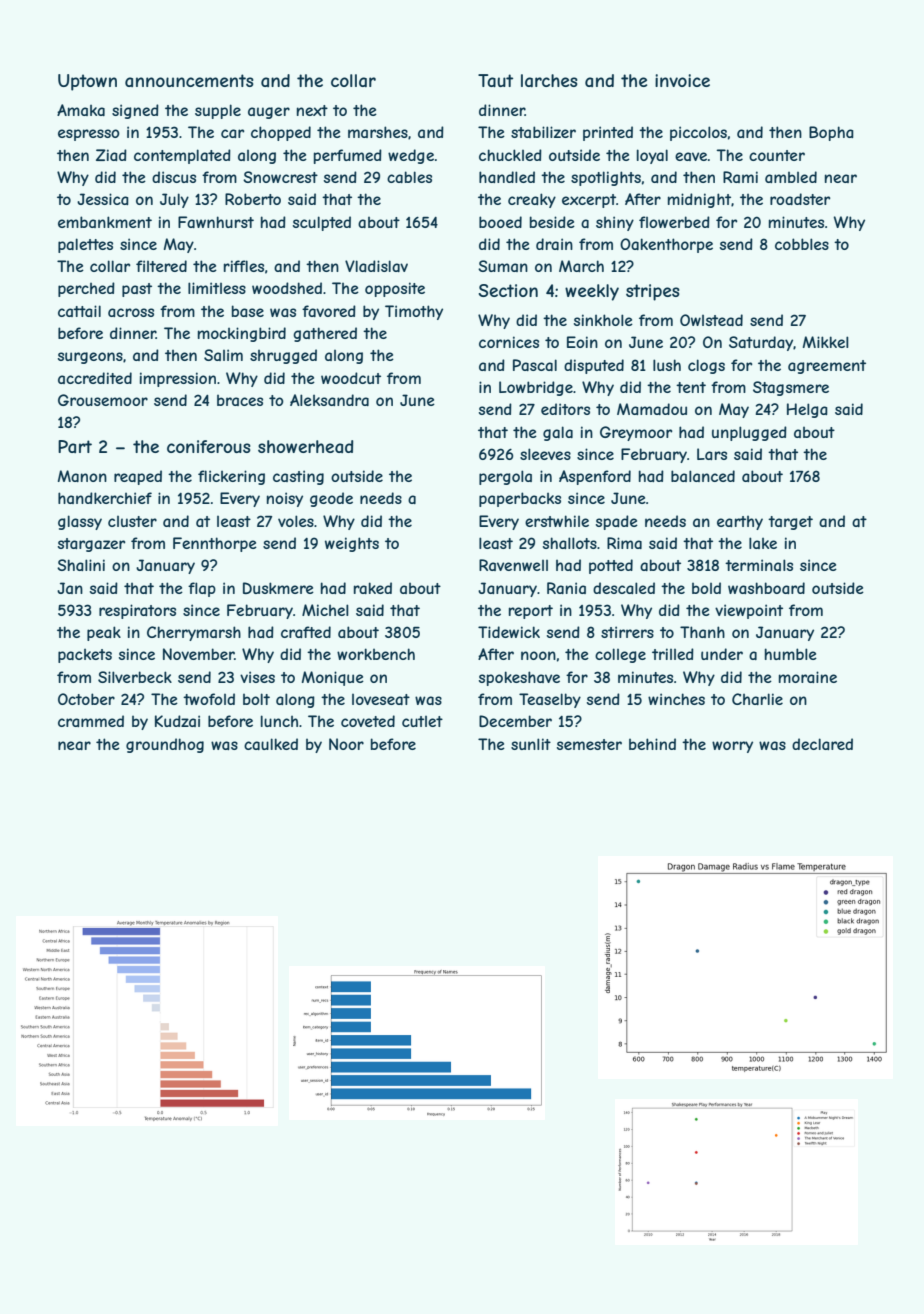 This screenshot has height=1314, width=924. Describe the element at coordinates (495, 80) in the screenshot. I see `Taut` at that location.
